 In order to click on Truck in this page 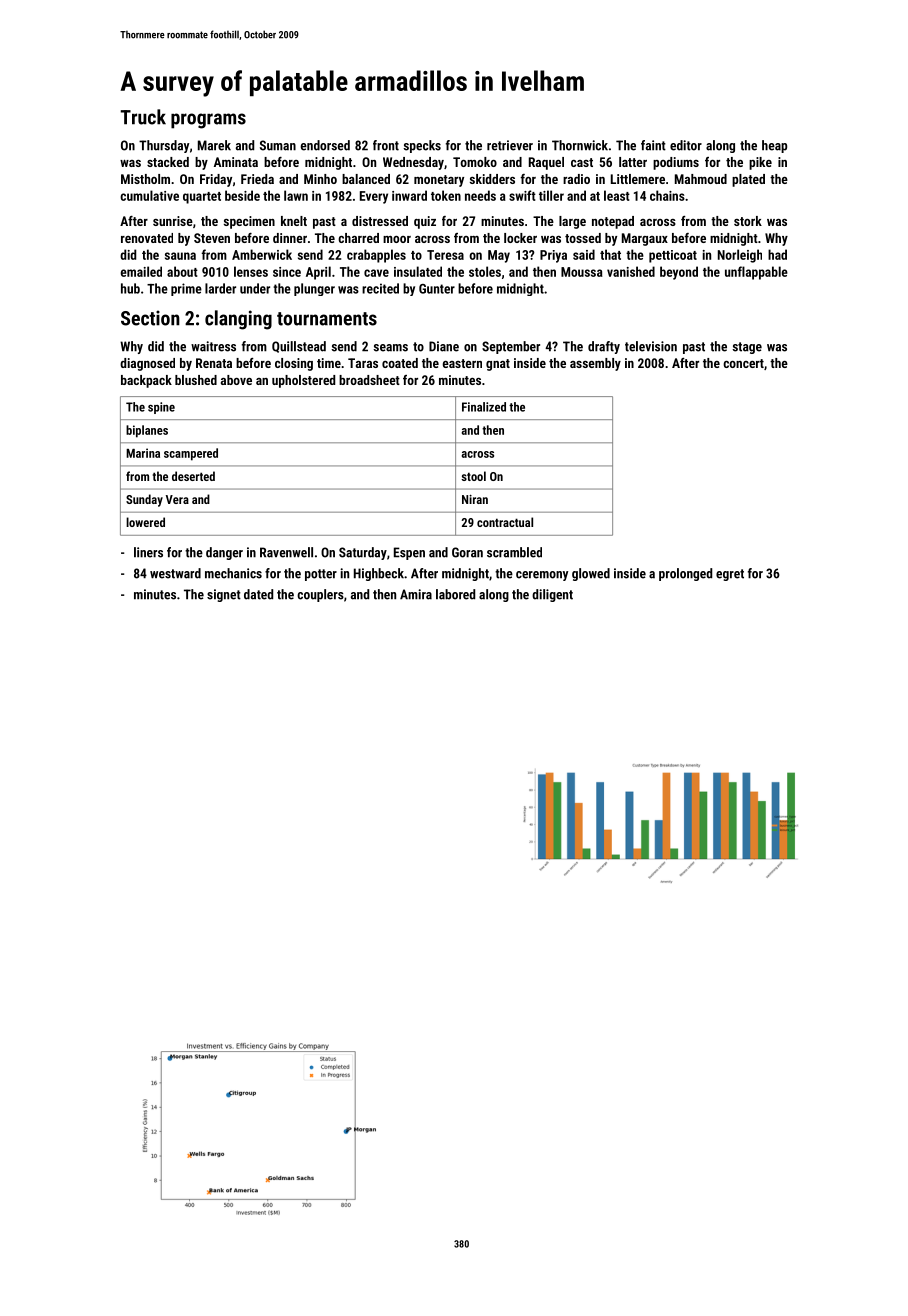, I will do `click(143, 117)`.
